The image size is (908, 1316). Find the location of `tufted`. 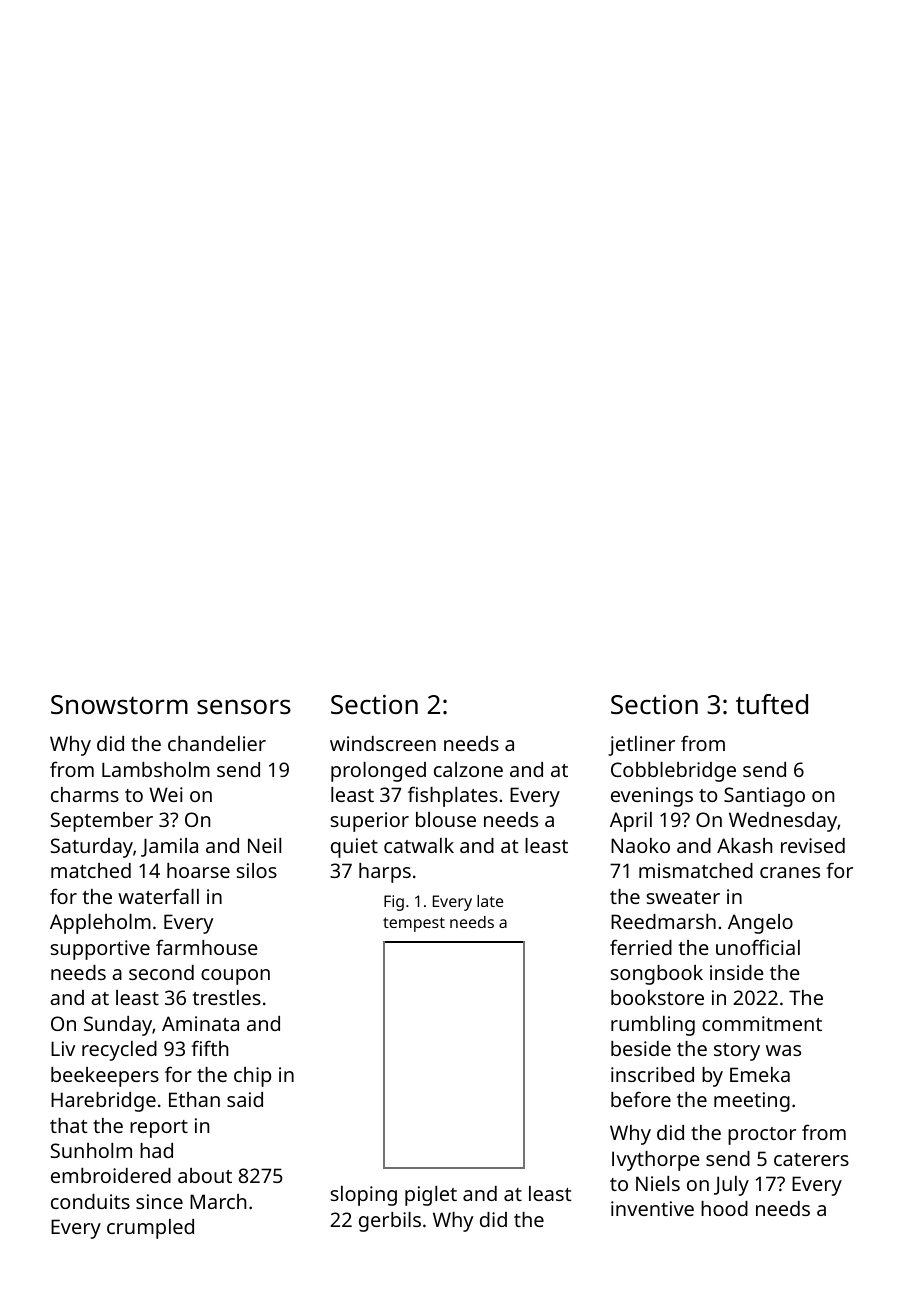

tufted is located at coordinates (772, 704).
